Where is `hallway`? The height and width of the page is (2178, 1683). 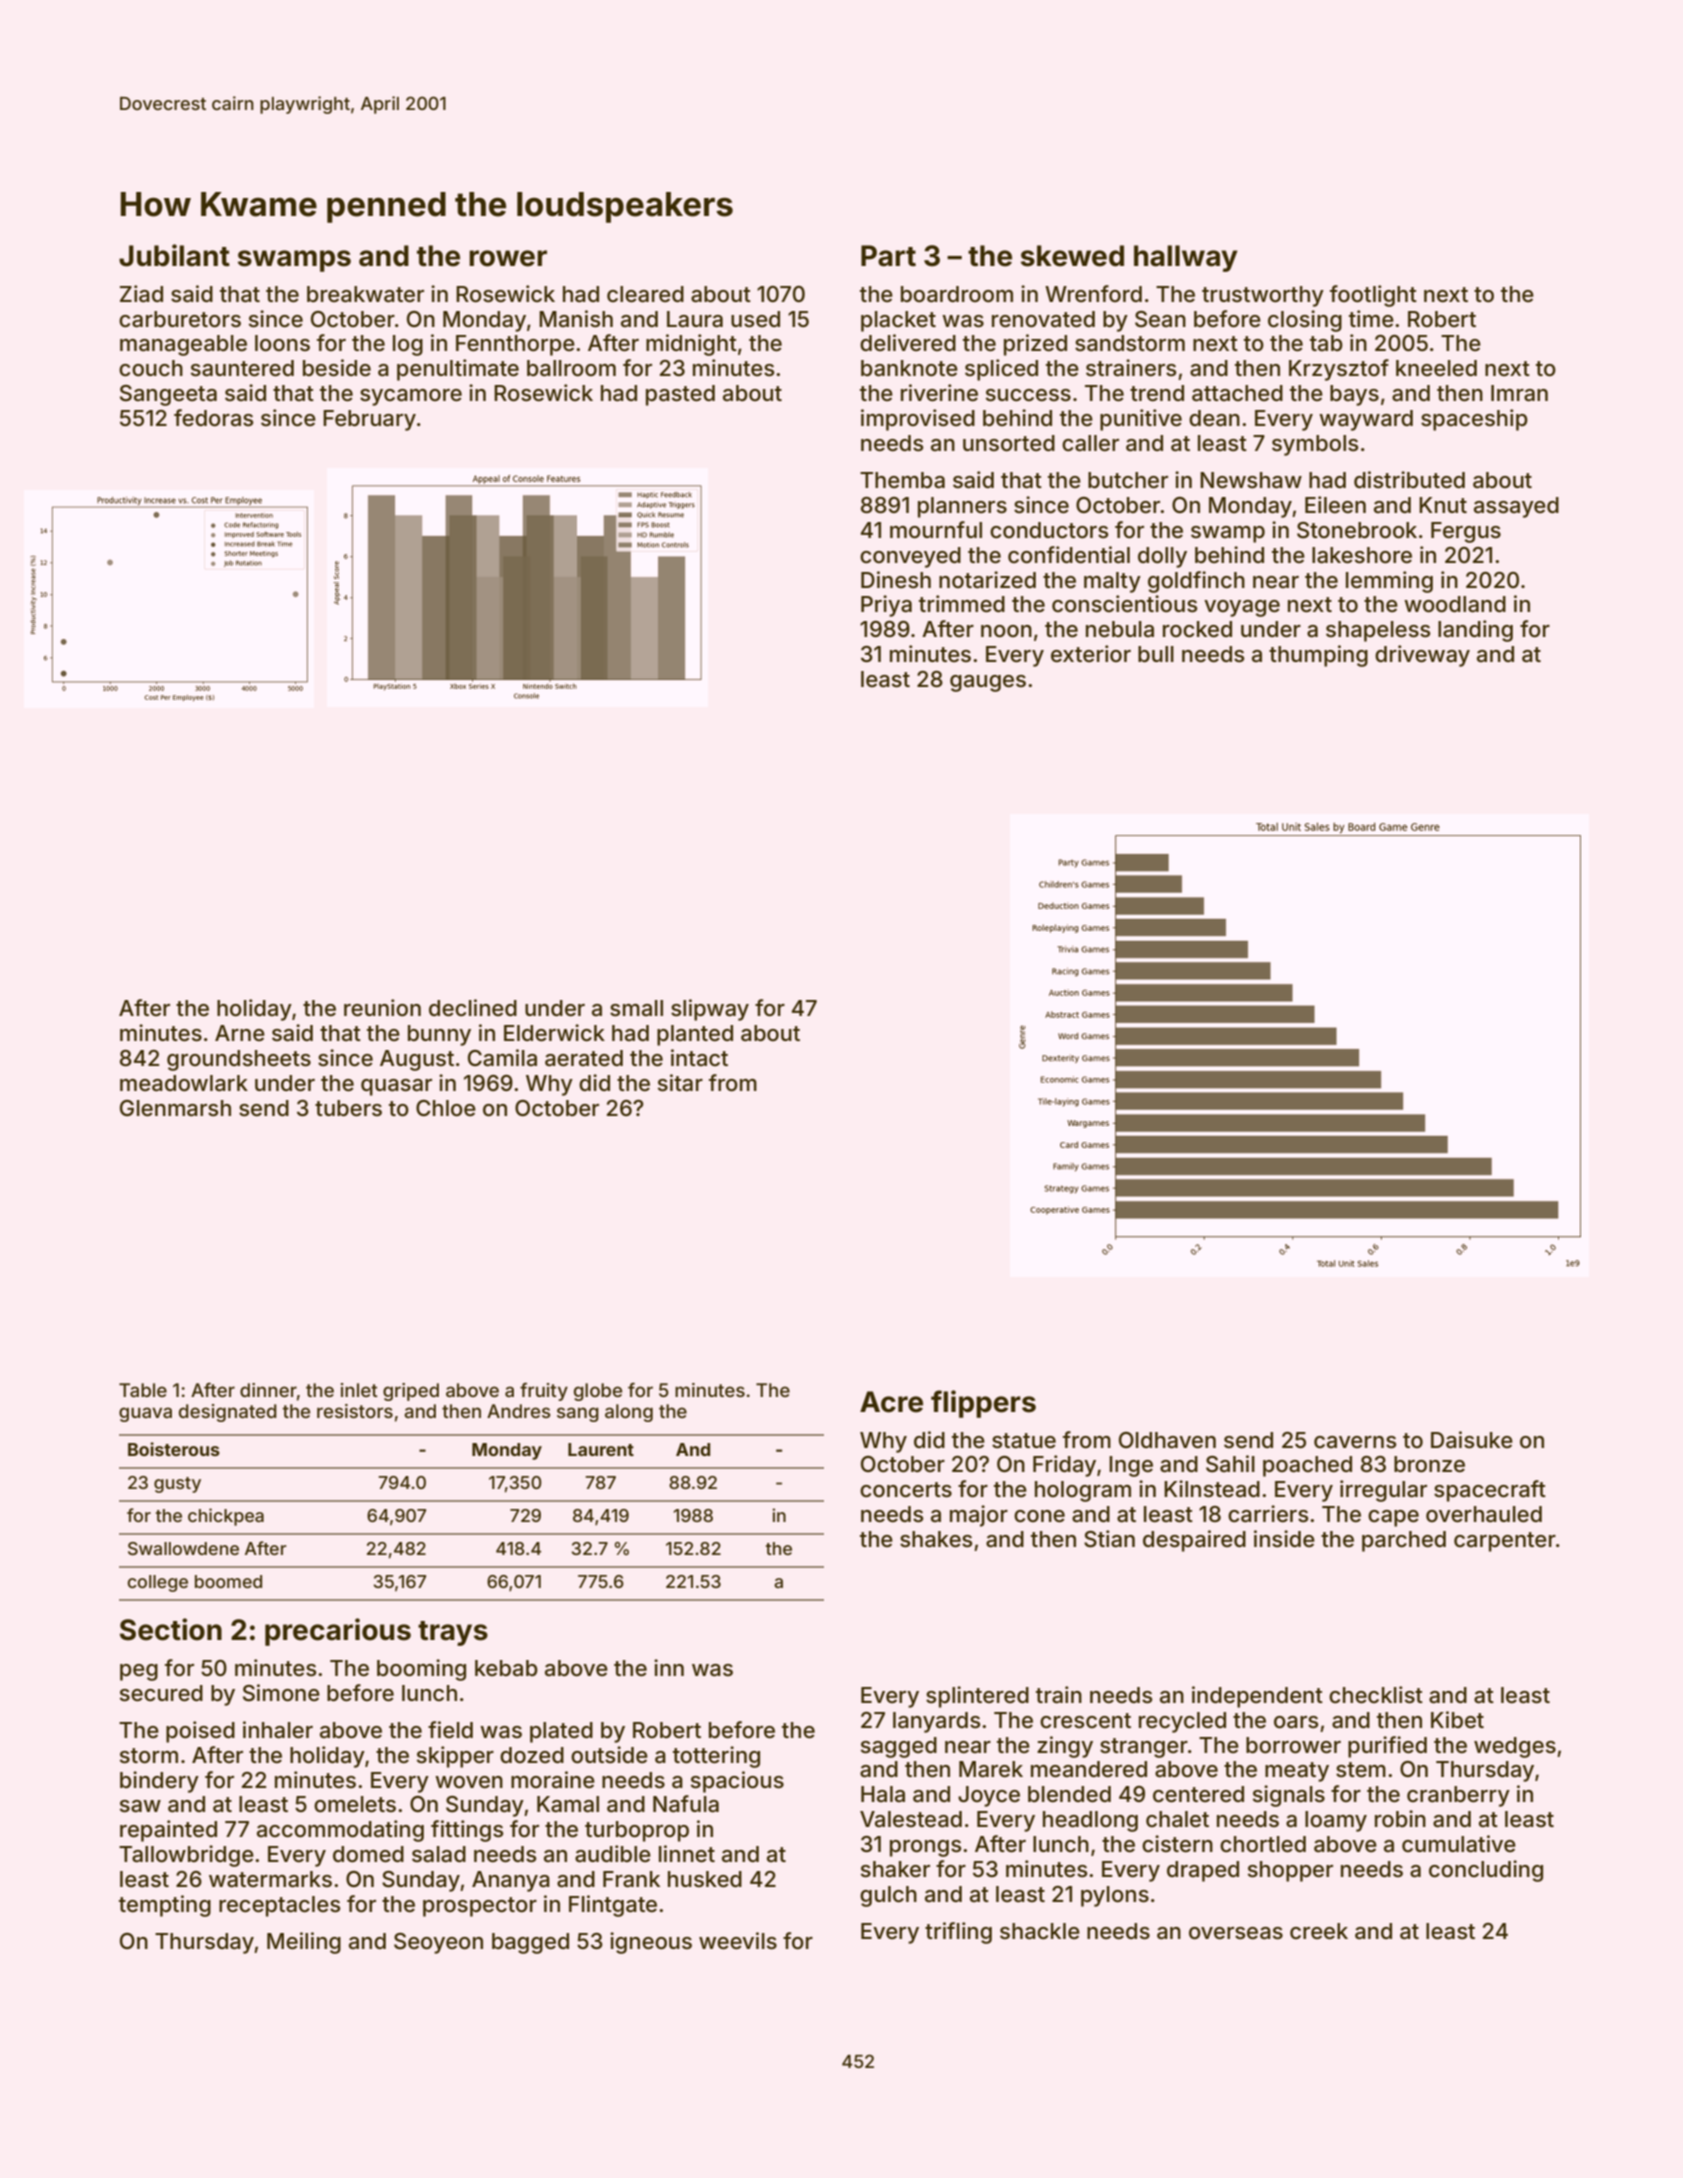 hallway is located at coordinates (1186, 258).
